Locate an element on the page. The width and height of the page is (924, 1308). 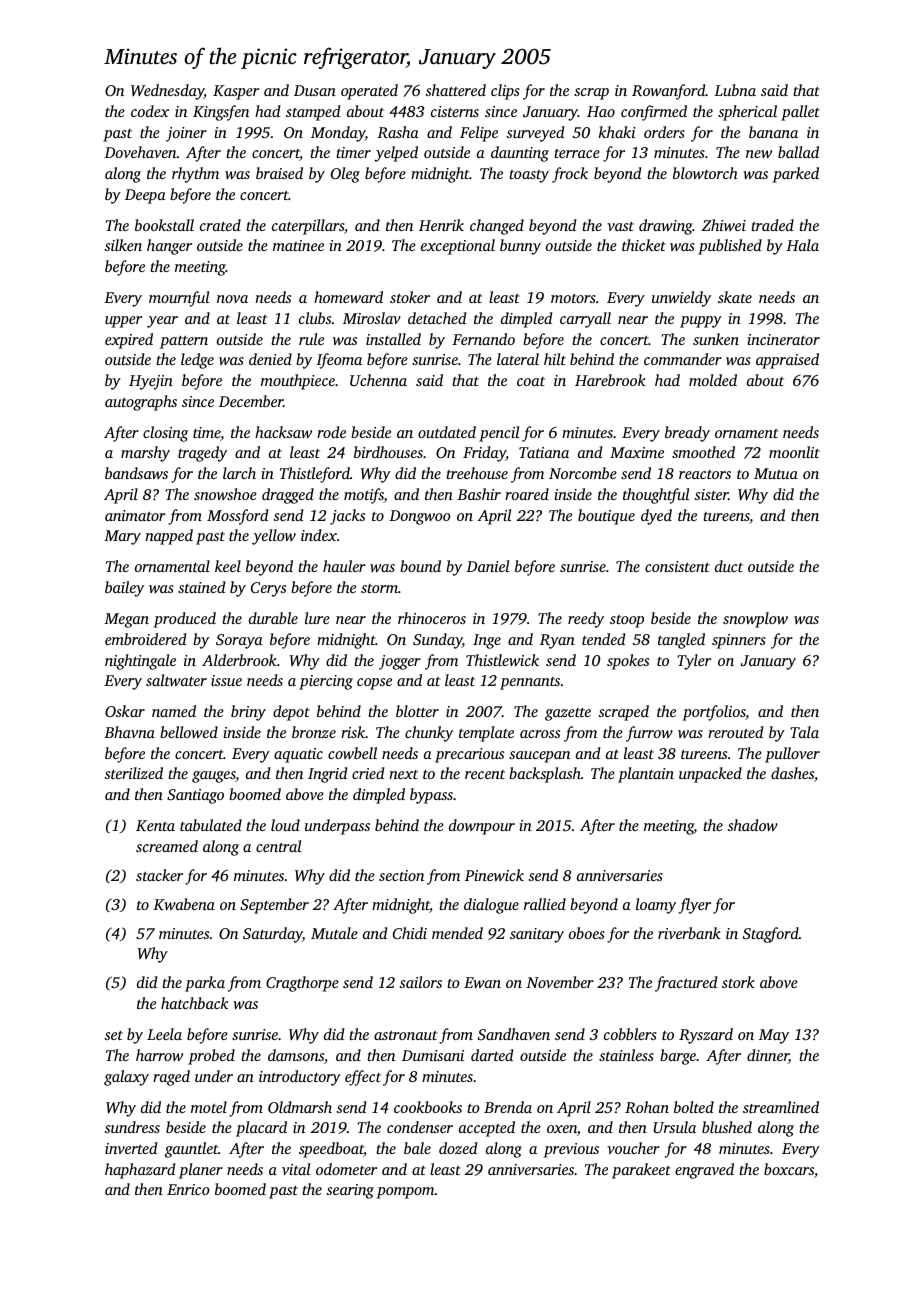
shattered is located at coordinates (455, 90).
